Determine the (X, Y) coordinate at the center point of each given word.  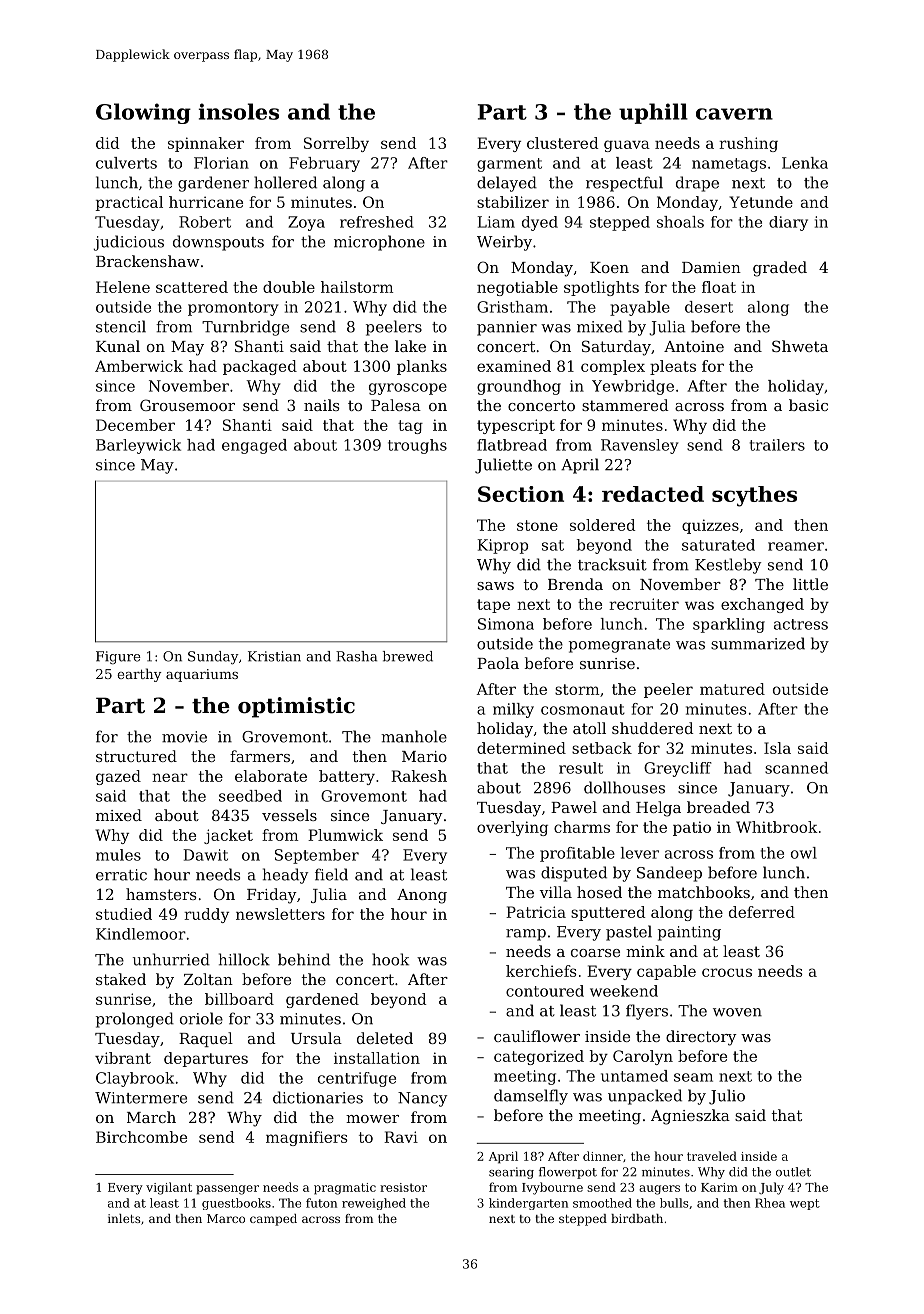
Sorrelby (336, 144)
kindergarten (528, 1204)
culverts (126, 163)
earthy (139, 675)
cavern (734, 114)
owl (804, 853)
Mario (424, 756)
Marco (226, 1218)
